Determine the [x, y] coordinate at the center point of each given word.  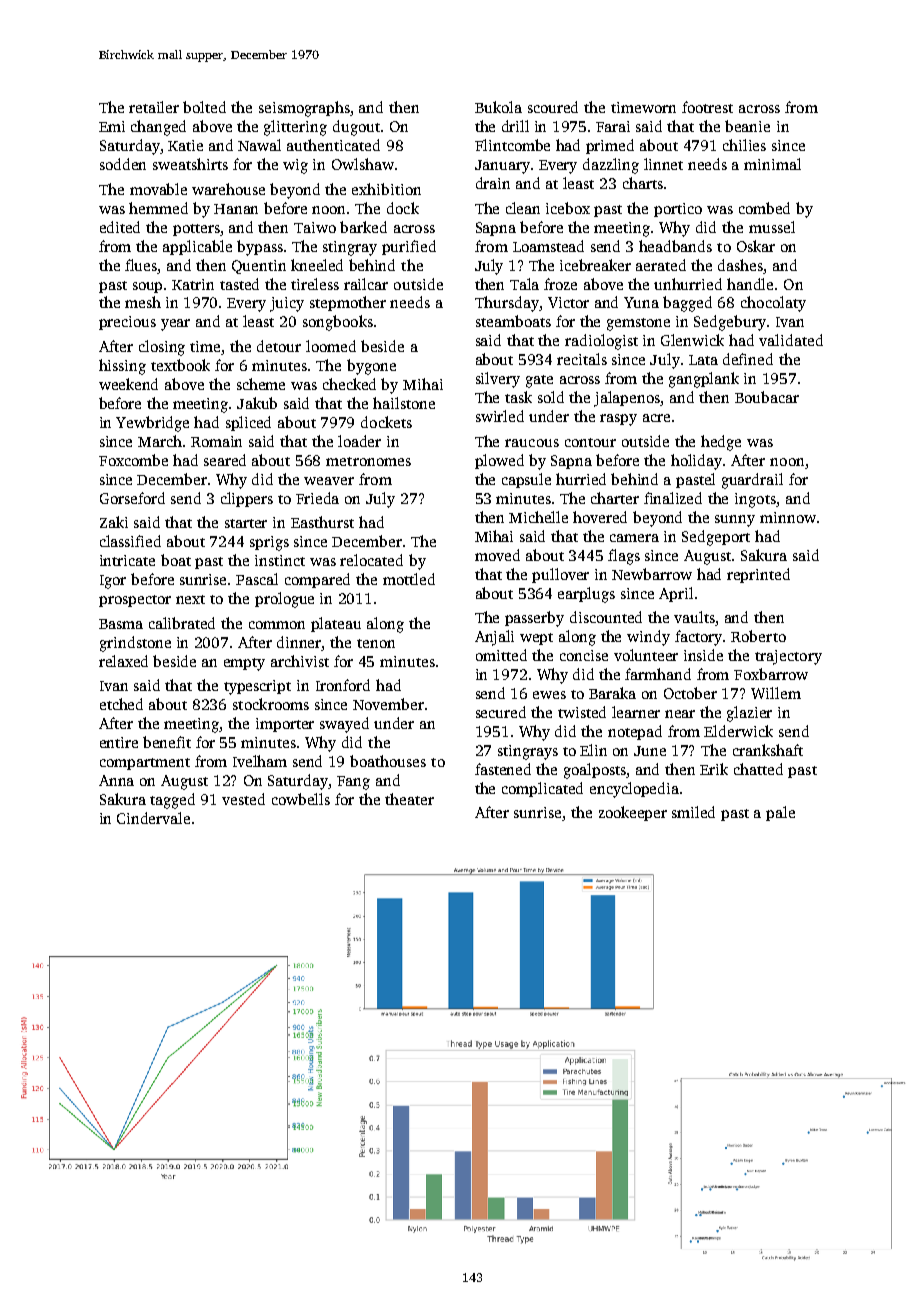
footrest [707, 107]
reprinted [758, 575]
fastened [503, 769]
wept [536, 639]
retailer [154, 107]
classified [130, 541]
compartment [145, 764]
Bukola [498, 107]
